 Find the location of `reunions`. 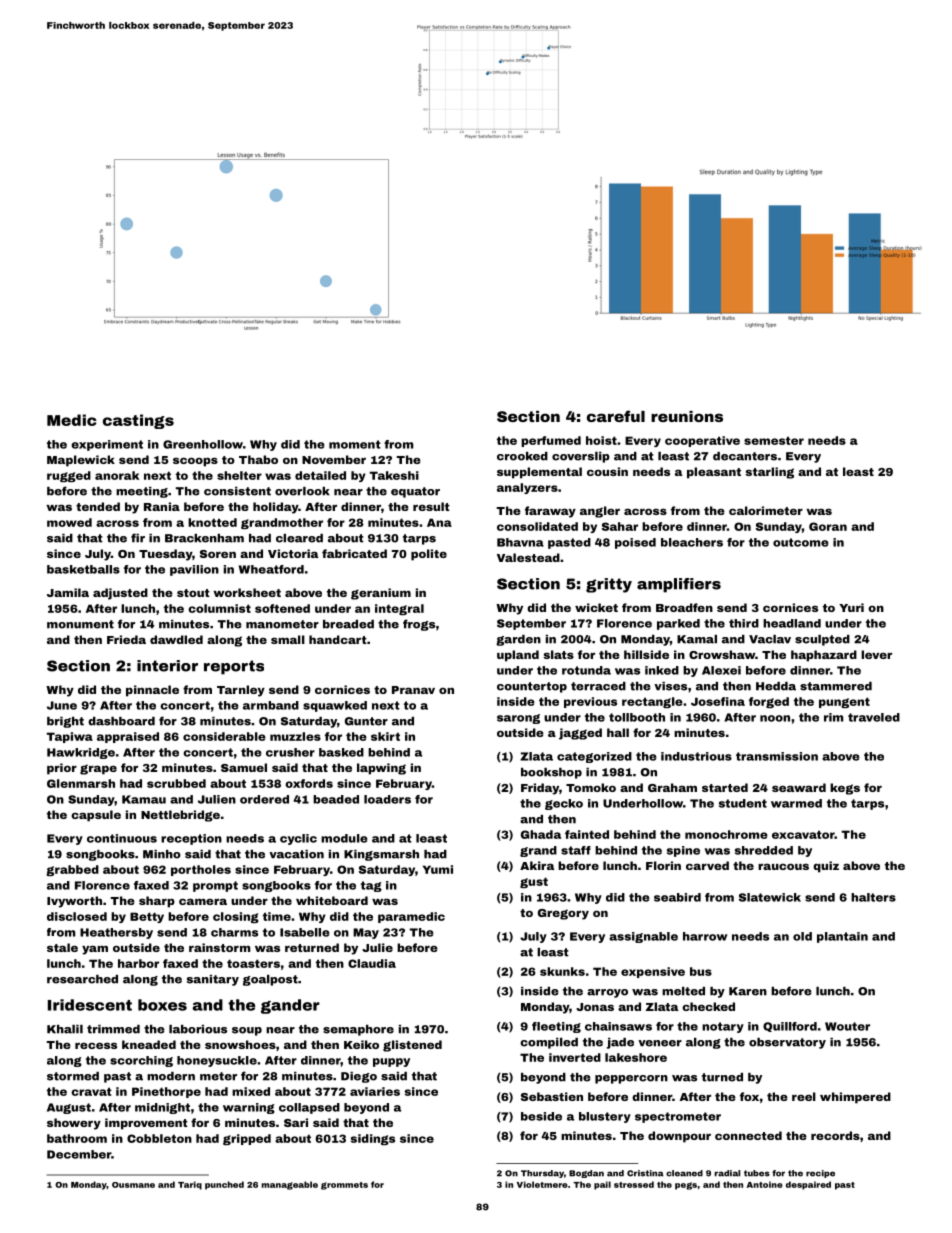

reunions is located at coordinates (687, 416).
